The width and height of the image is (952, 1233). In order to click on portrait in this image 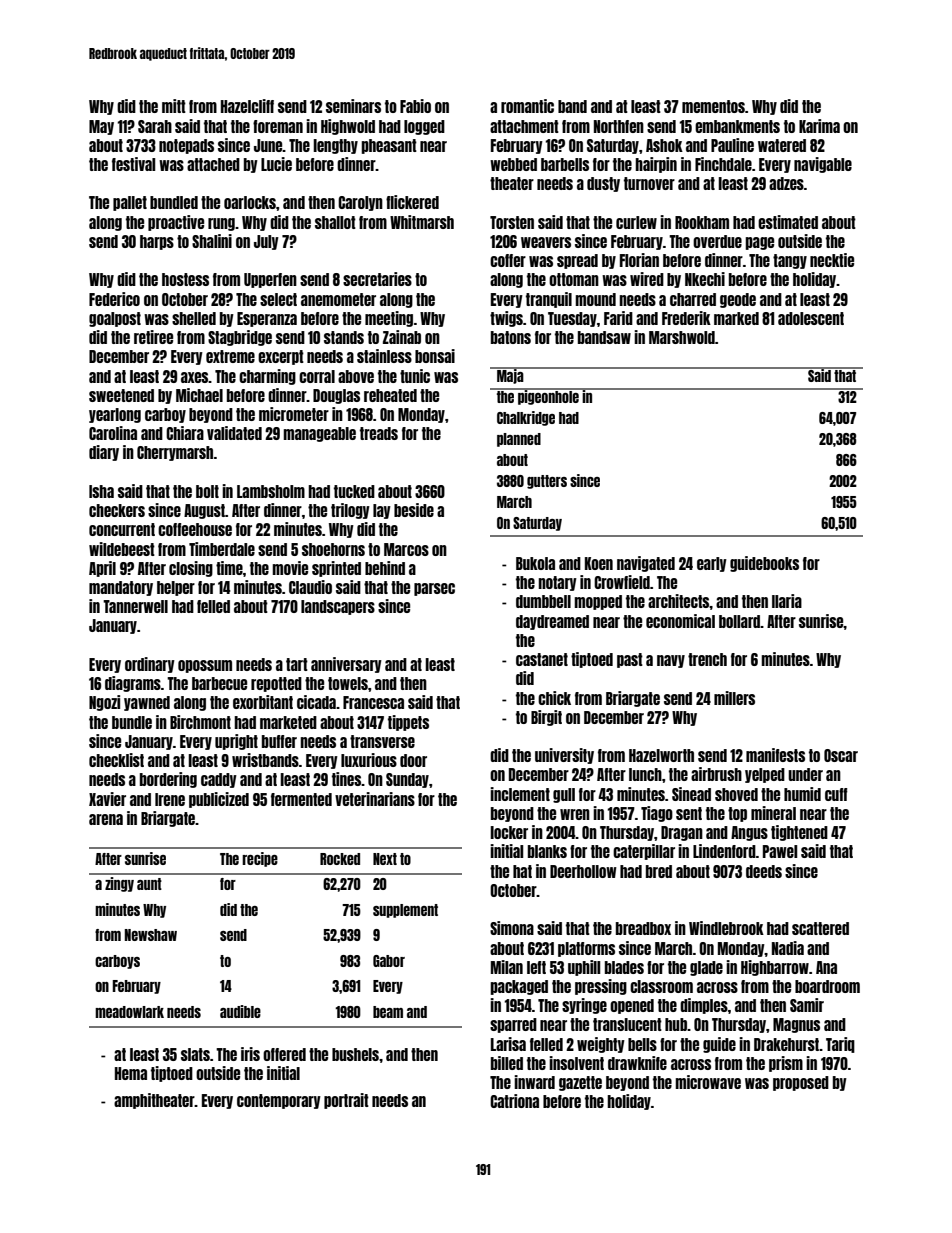, I will do `click(346, 1101)`.
